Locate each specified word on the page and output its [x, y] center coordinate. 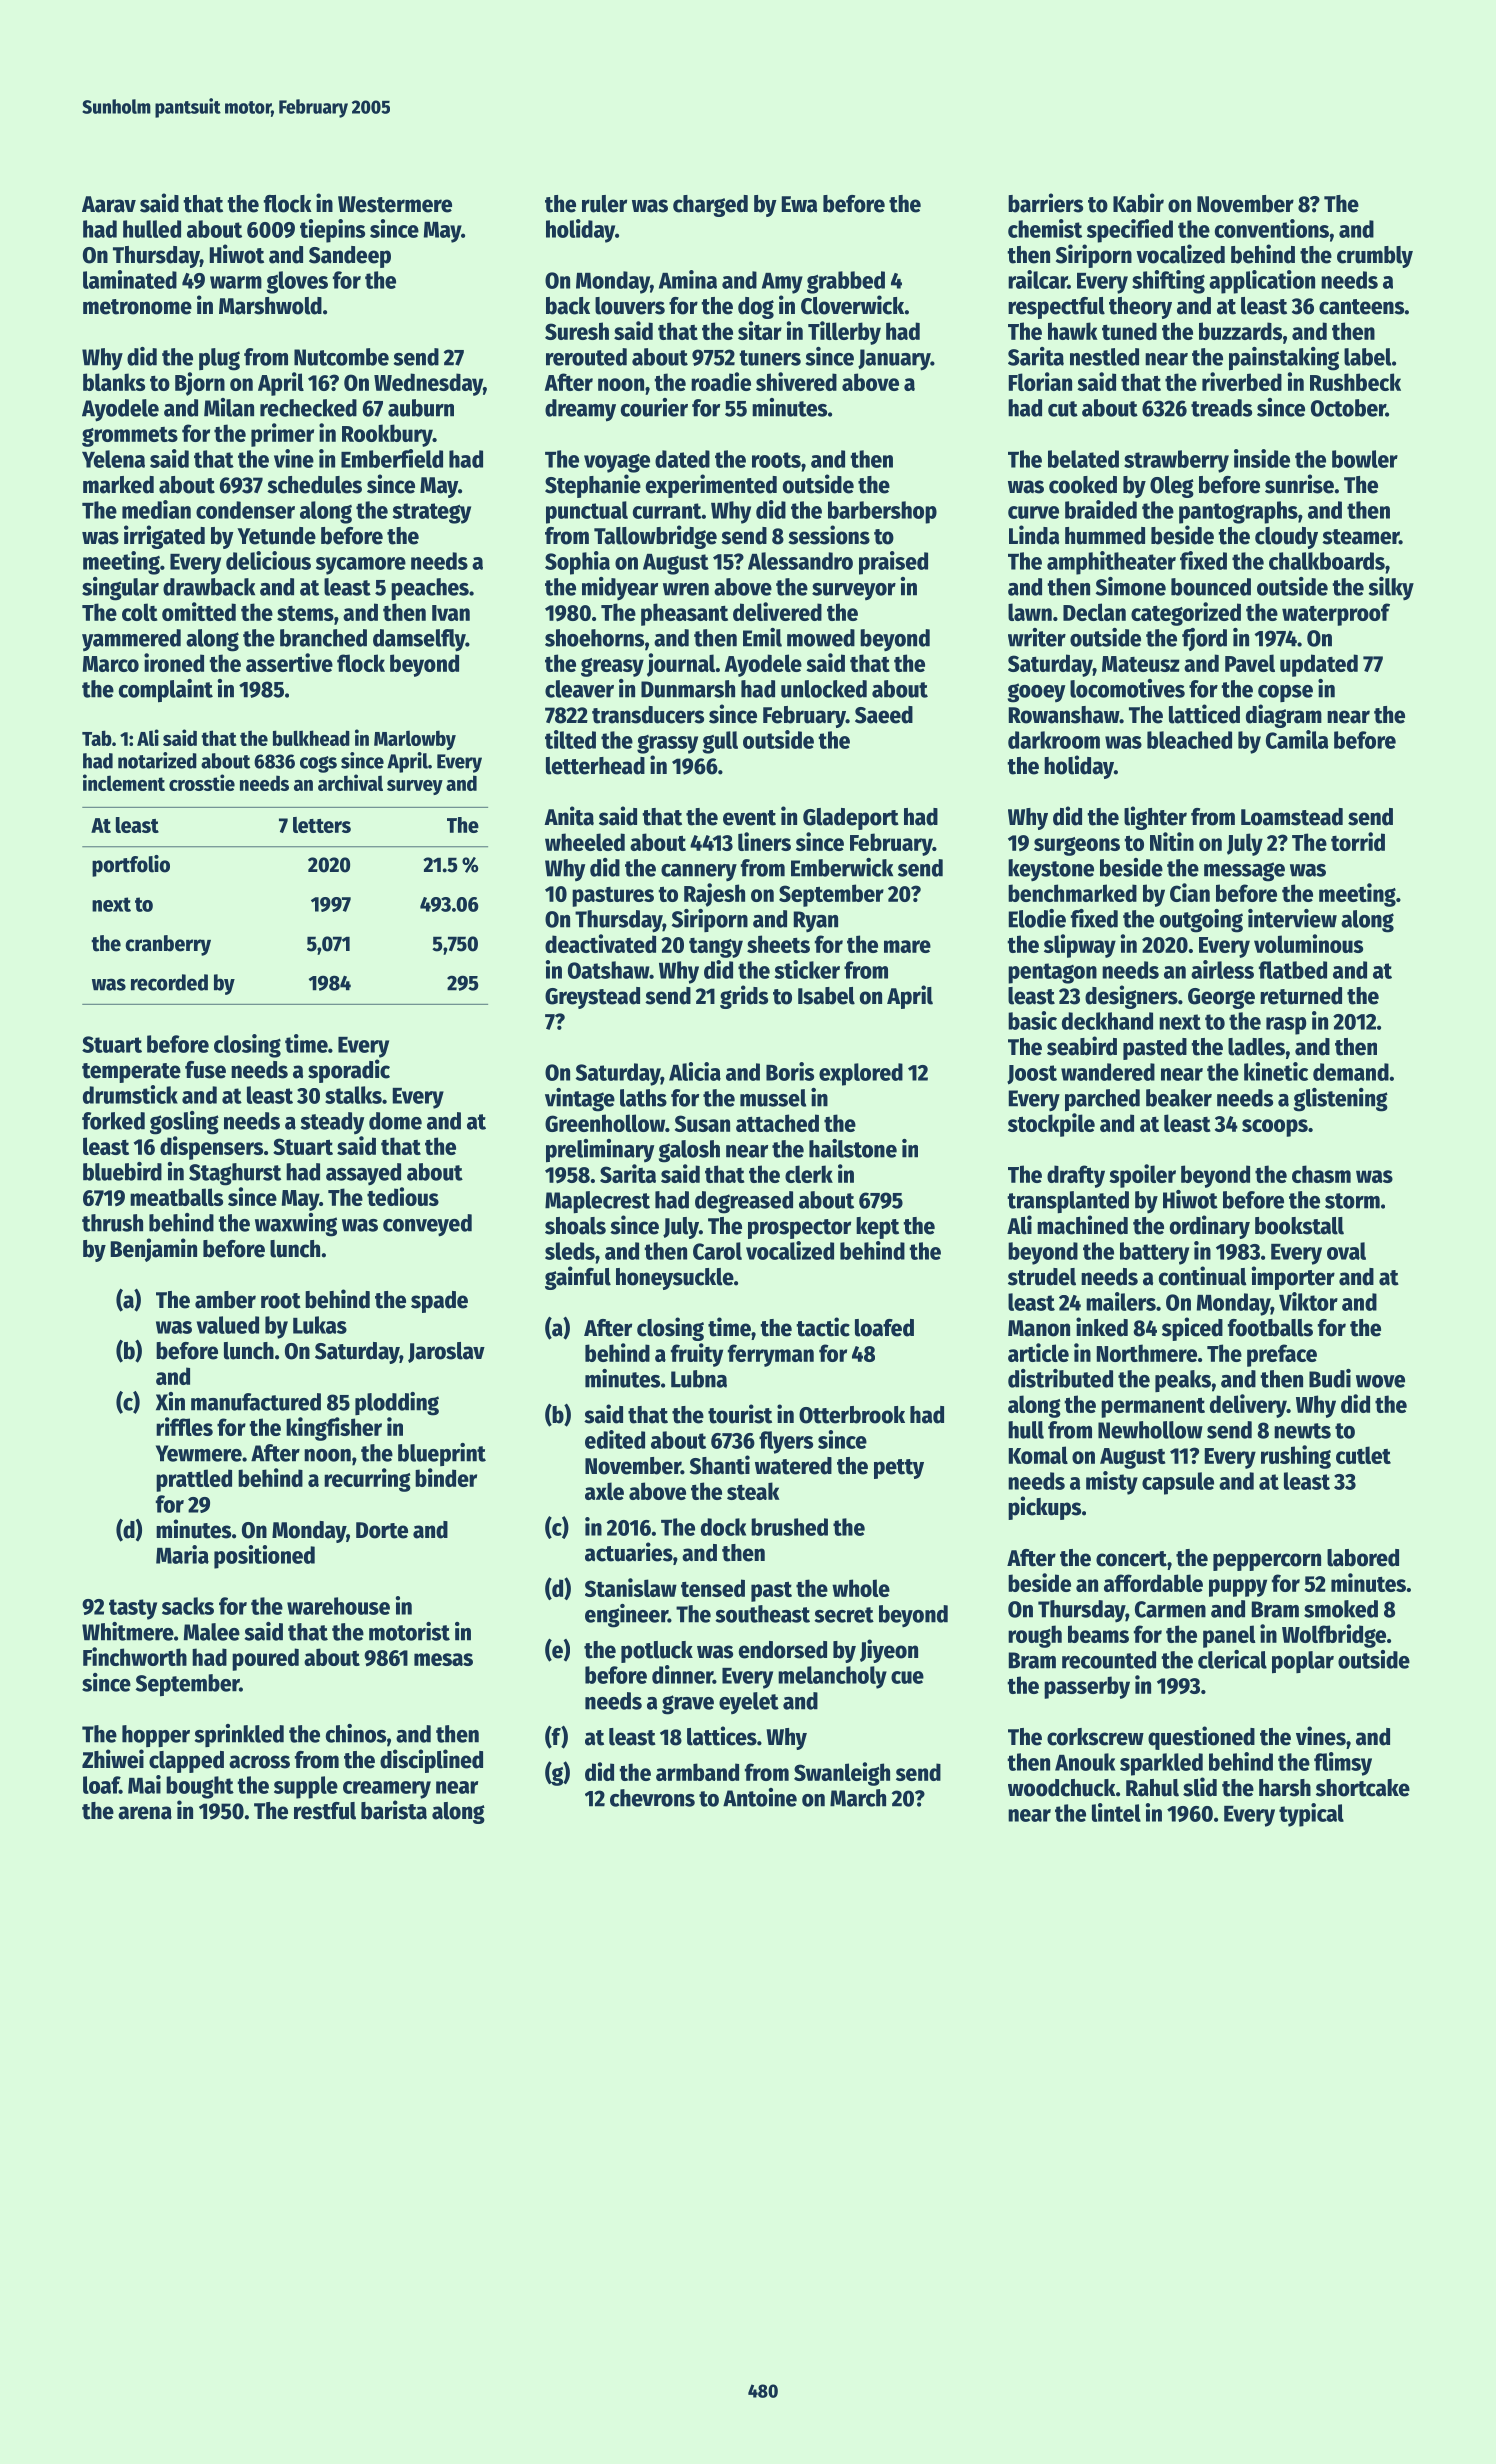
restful [325, 1811]
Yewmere [199, 1453]
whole [861, 1588]
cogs [318, 764]
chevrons [652, 1798]
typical [1311, 1815]
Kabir [1138, 203]
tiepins [332, 231]
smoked [1341, 1609]
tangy [716, 948]
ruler [604, 204]
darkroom [1054, 740]
